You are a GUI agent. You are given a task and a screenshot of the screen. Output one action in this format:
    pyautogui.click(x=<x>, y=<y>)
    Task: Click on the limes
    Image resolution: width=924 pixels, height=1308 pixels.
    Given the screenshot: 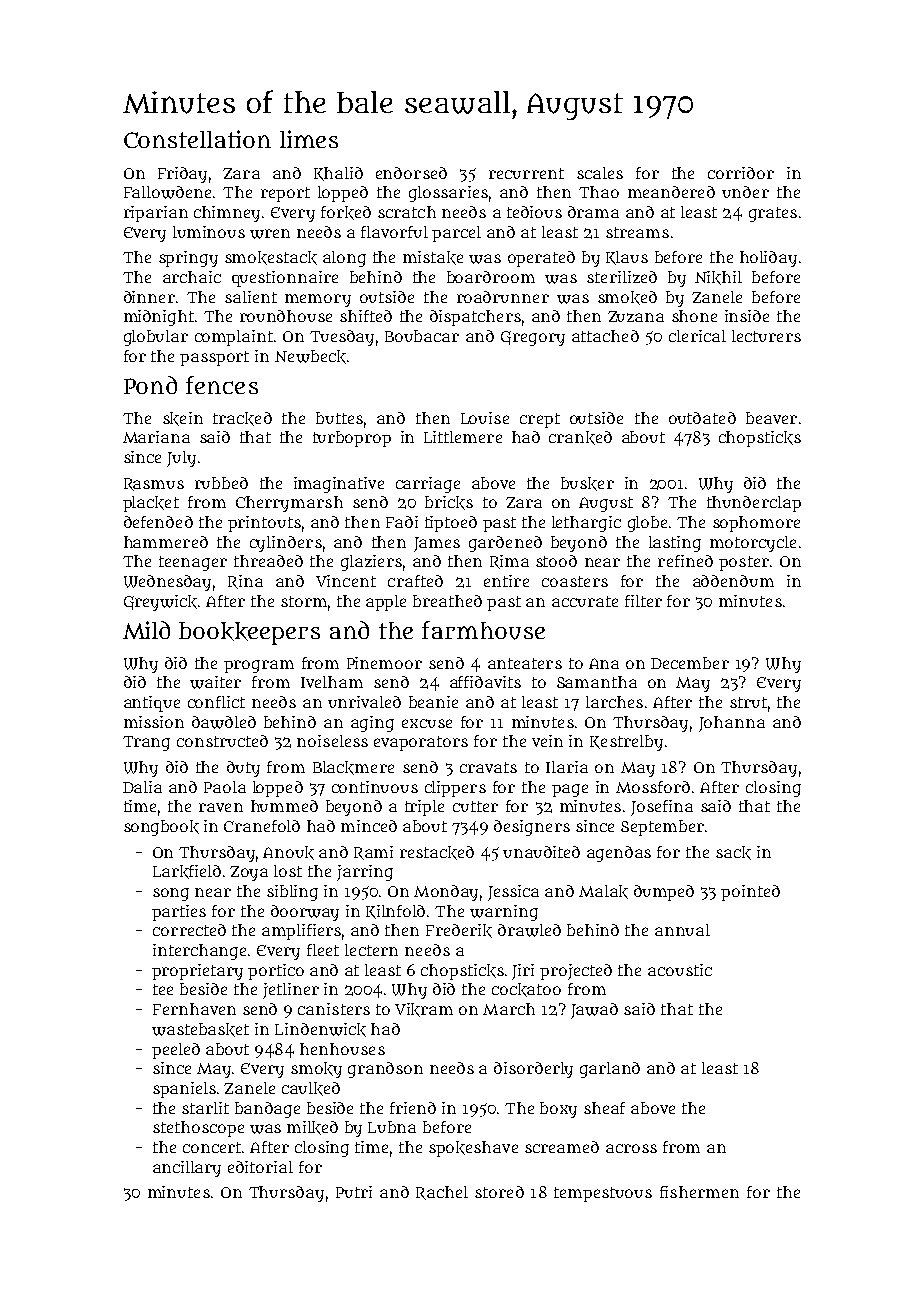 What is the action you would take?
    pyautogui.click(x=309, y=139)
